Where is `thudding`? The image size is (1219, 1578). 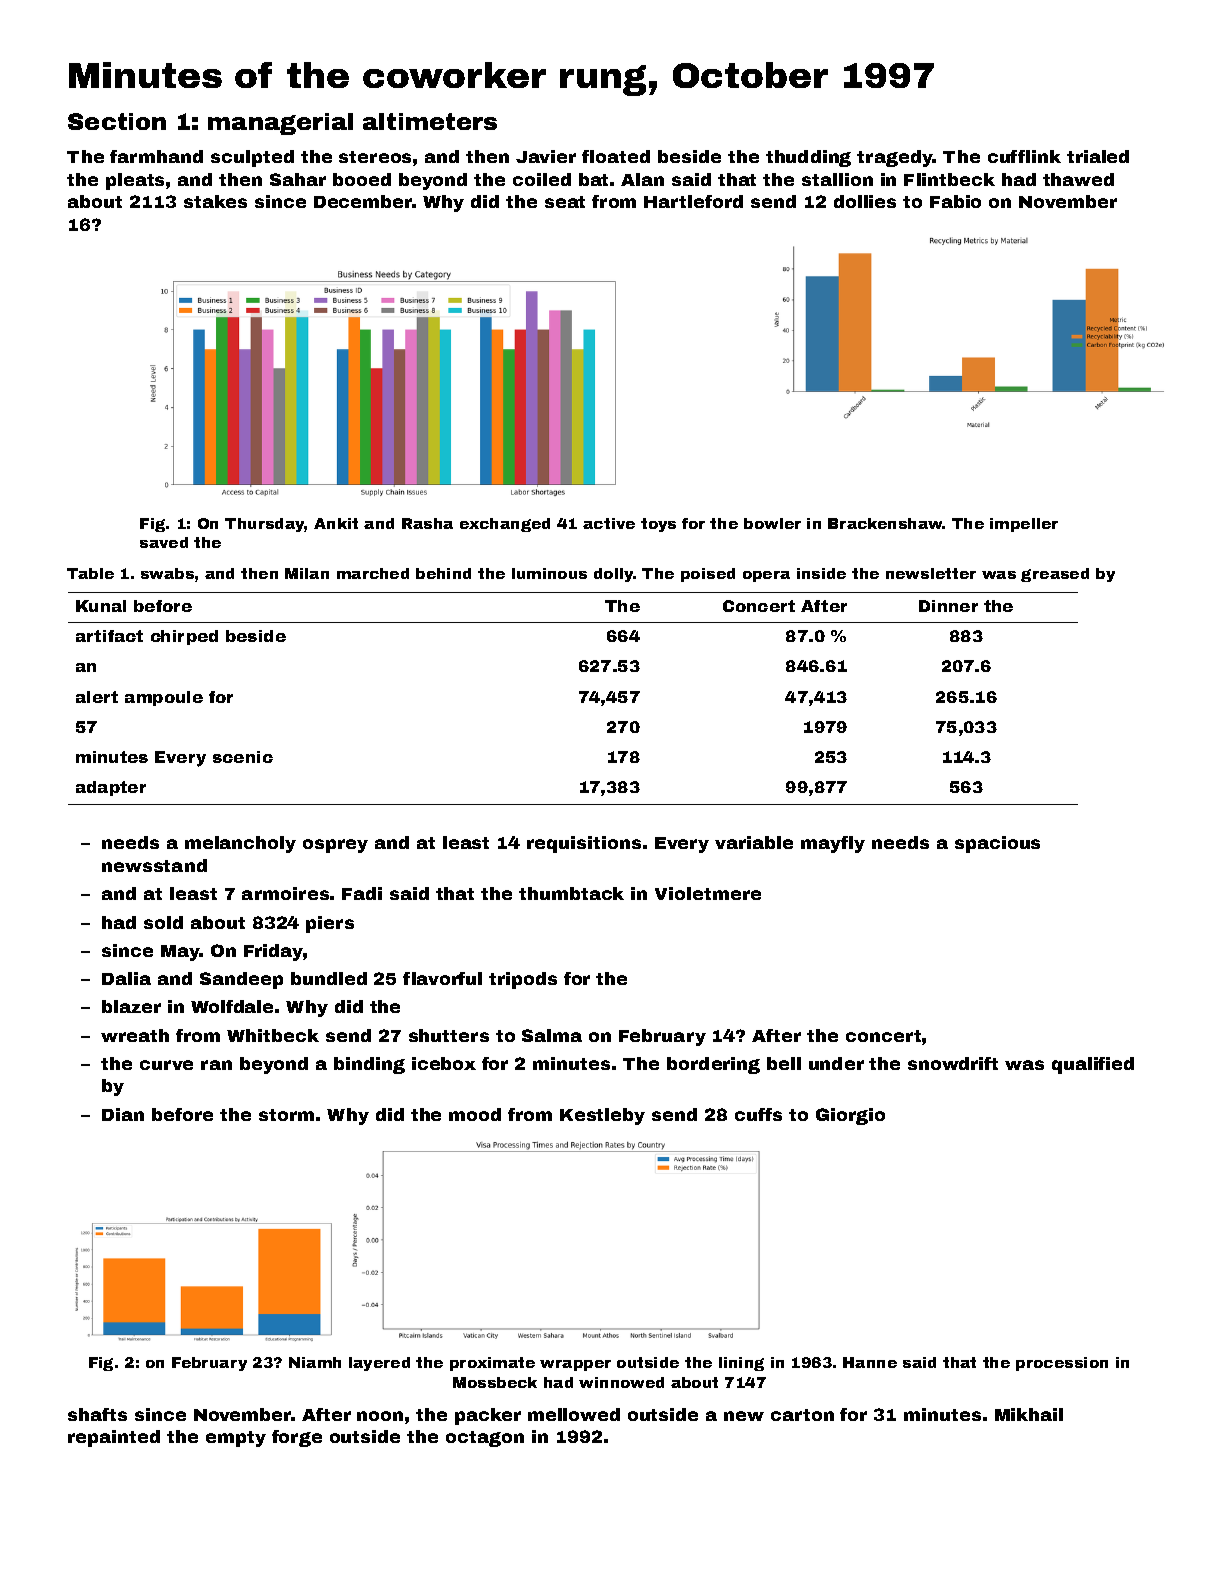 thudding is located at coordinates (808, 158).
